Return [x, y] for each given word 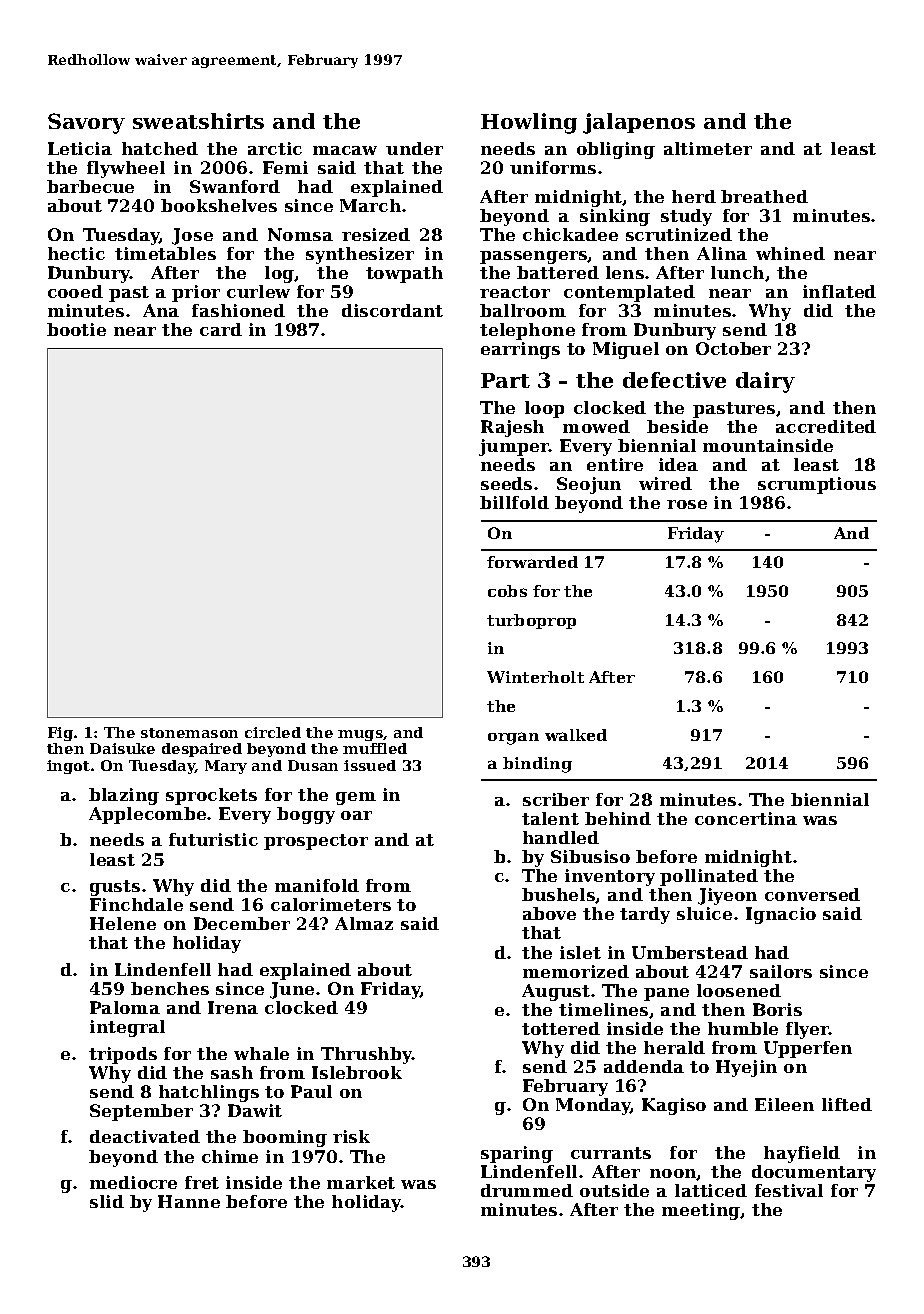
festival [789, 1190]
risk [351, 1136]
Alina [722, 253]
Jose [192, 236]
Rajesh [512, 428]
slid [107, 1201]
